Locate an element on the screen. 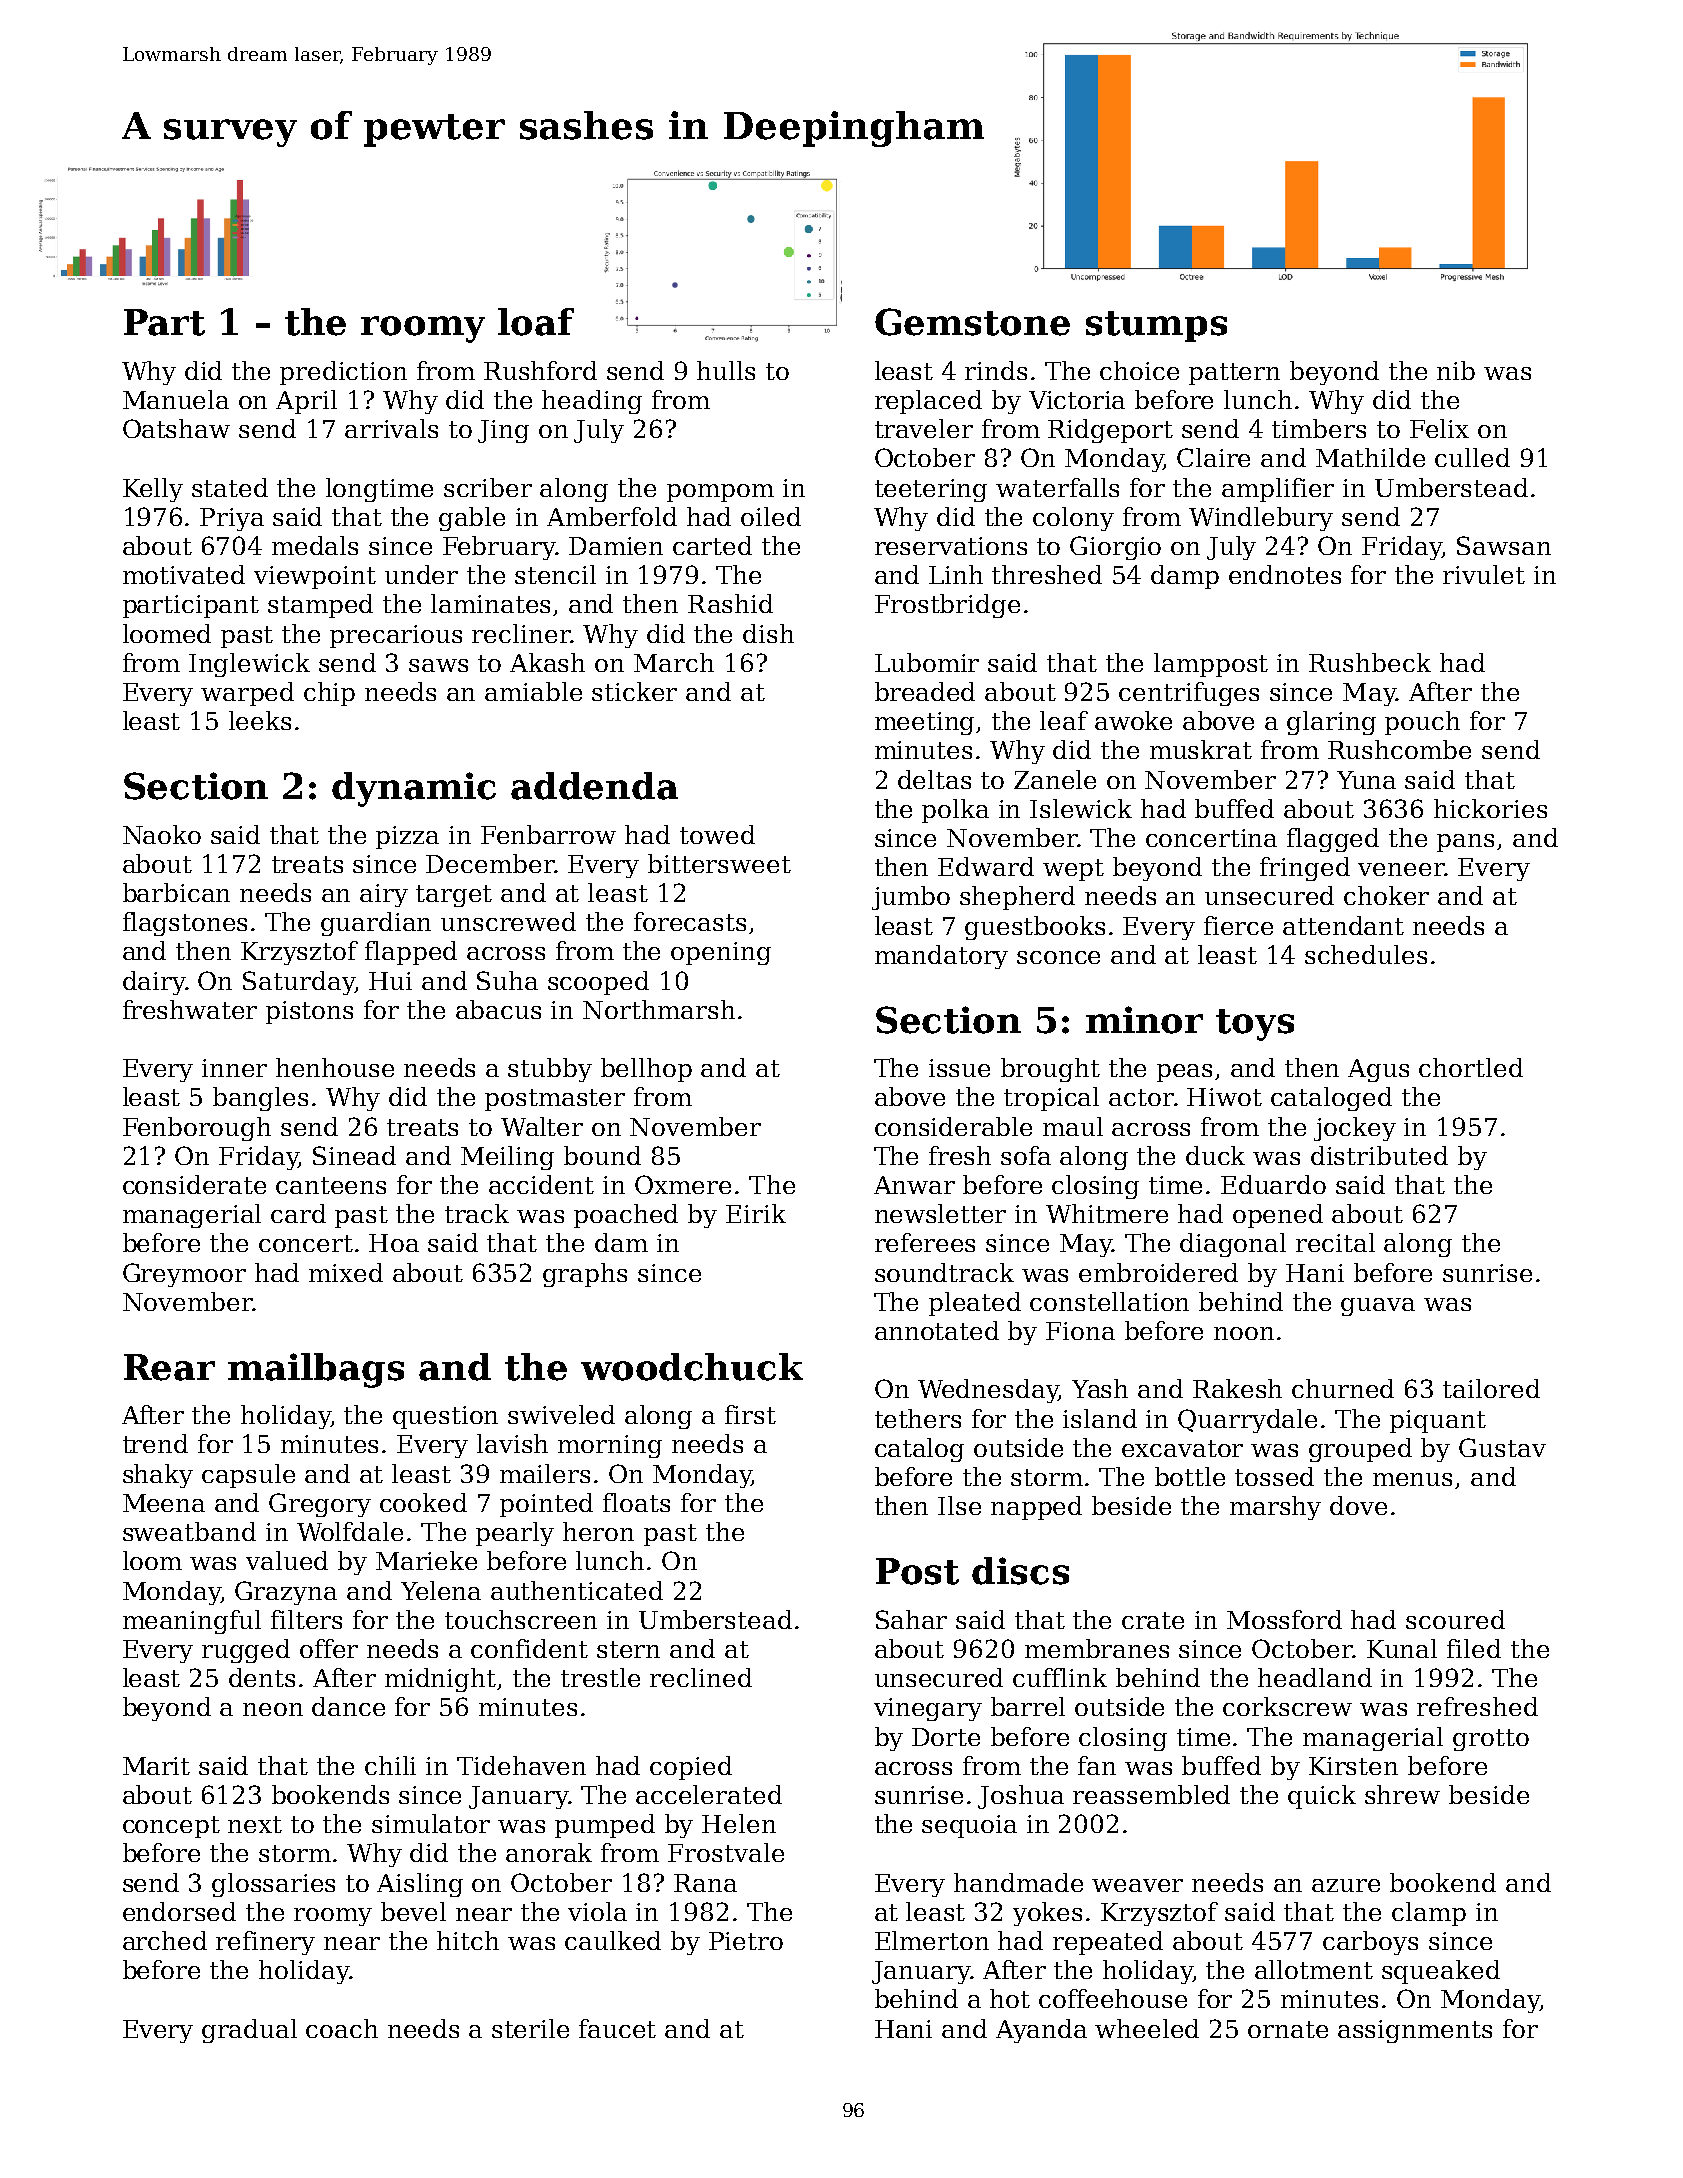 The height and width of the screenshot is (2178, 1683). endorsed is located at coordinates (179, 1911).
